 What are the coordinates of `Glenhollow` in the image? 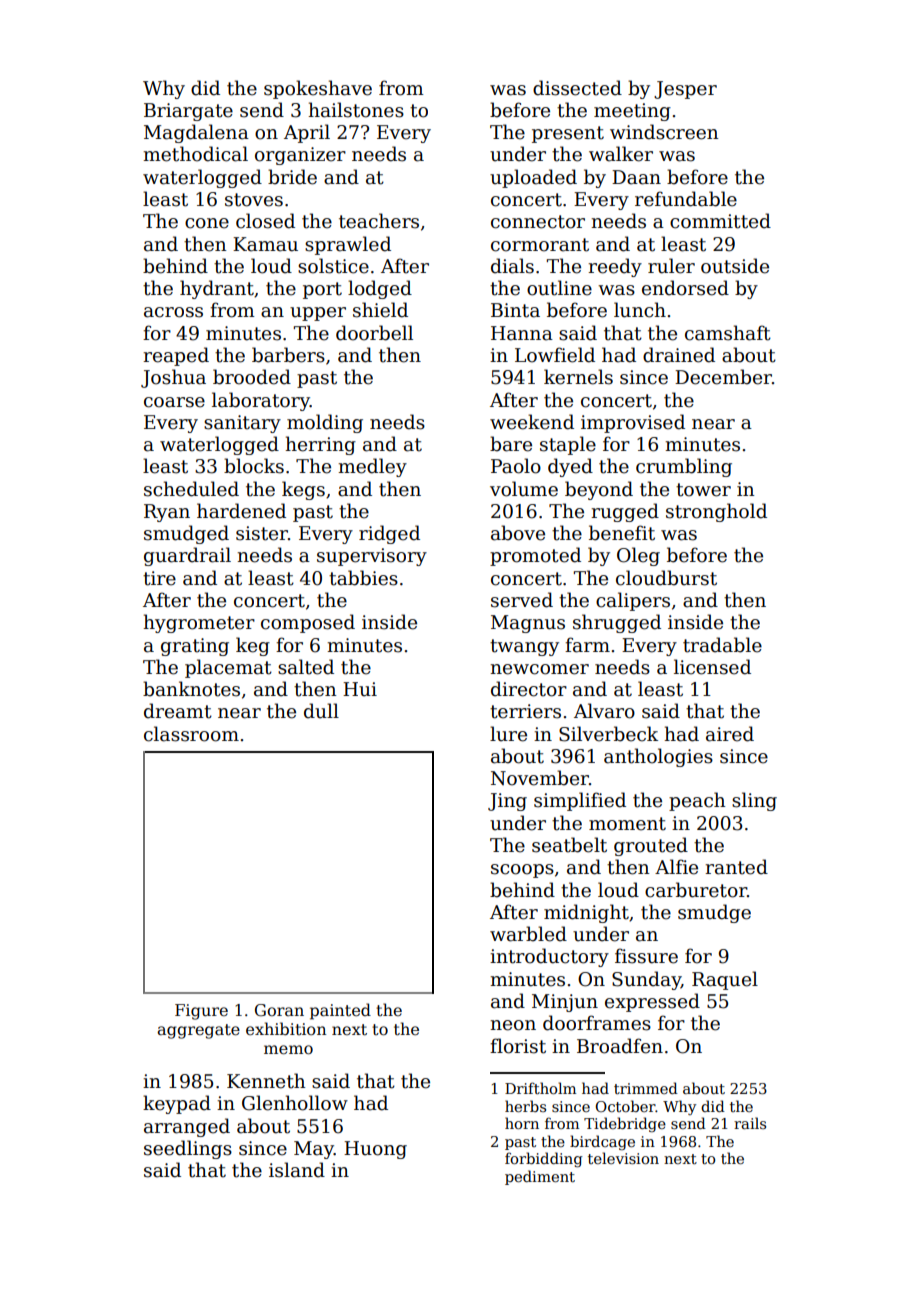 It's located at (295, 1103).
